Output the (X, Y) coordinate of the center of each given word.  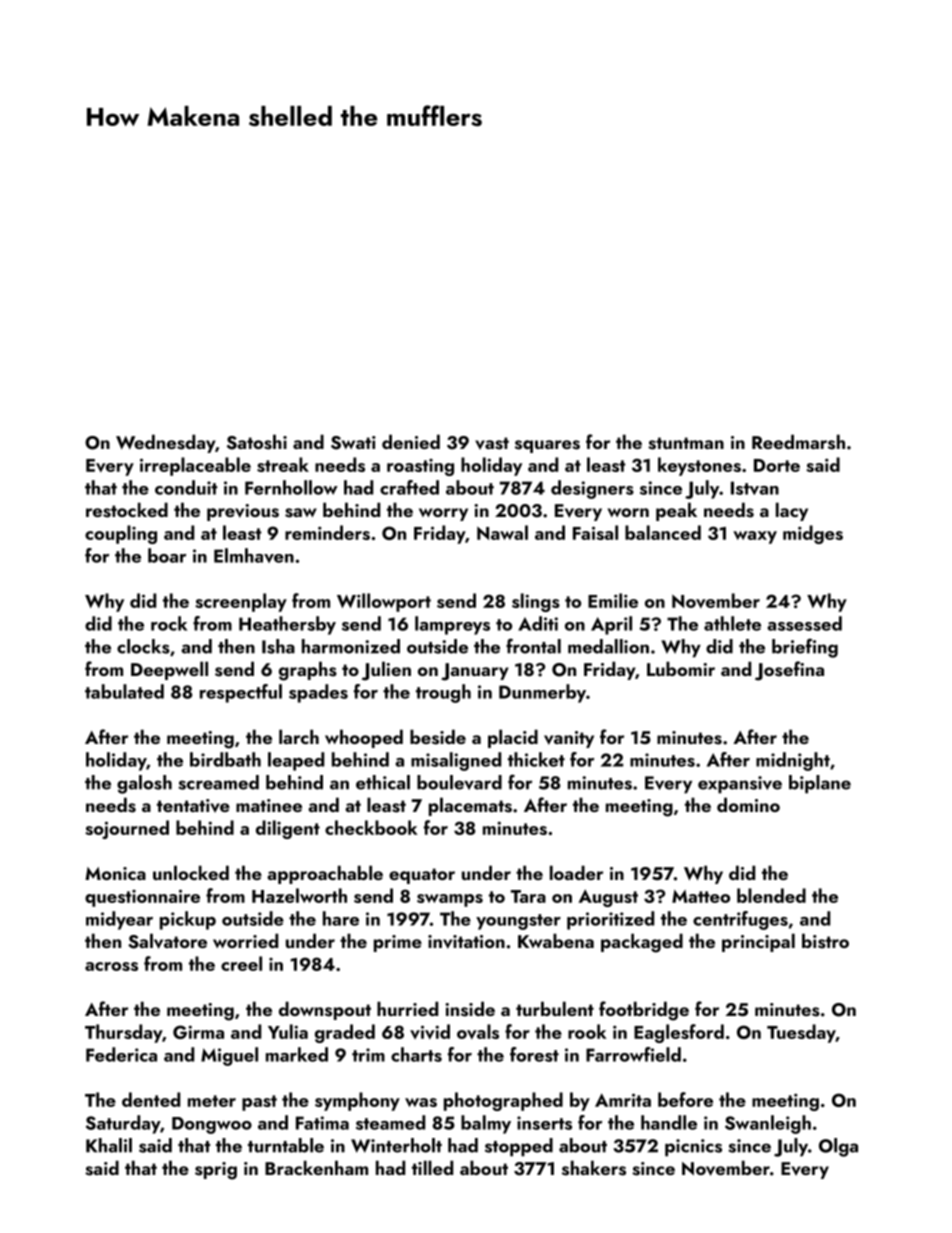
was (421, 1102)
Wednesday (165, 443)
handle (669, 1122)
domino (748, 804)
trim (368, 1055)
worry (443, 514)
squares (547, 446)
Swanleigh (768, 1124)
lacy (792, 511)
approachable (325, 874)
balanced (663, 532)
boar (167, 555)
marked (297, 1054)
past (259, 1103)
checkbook (371, 827)
